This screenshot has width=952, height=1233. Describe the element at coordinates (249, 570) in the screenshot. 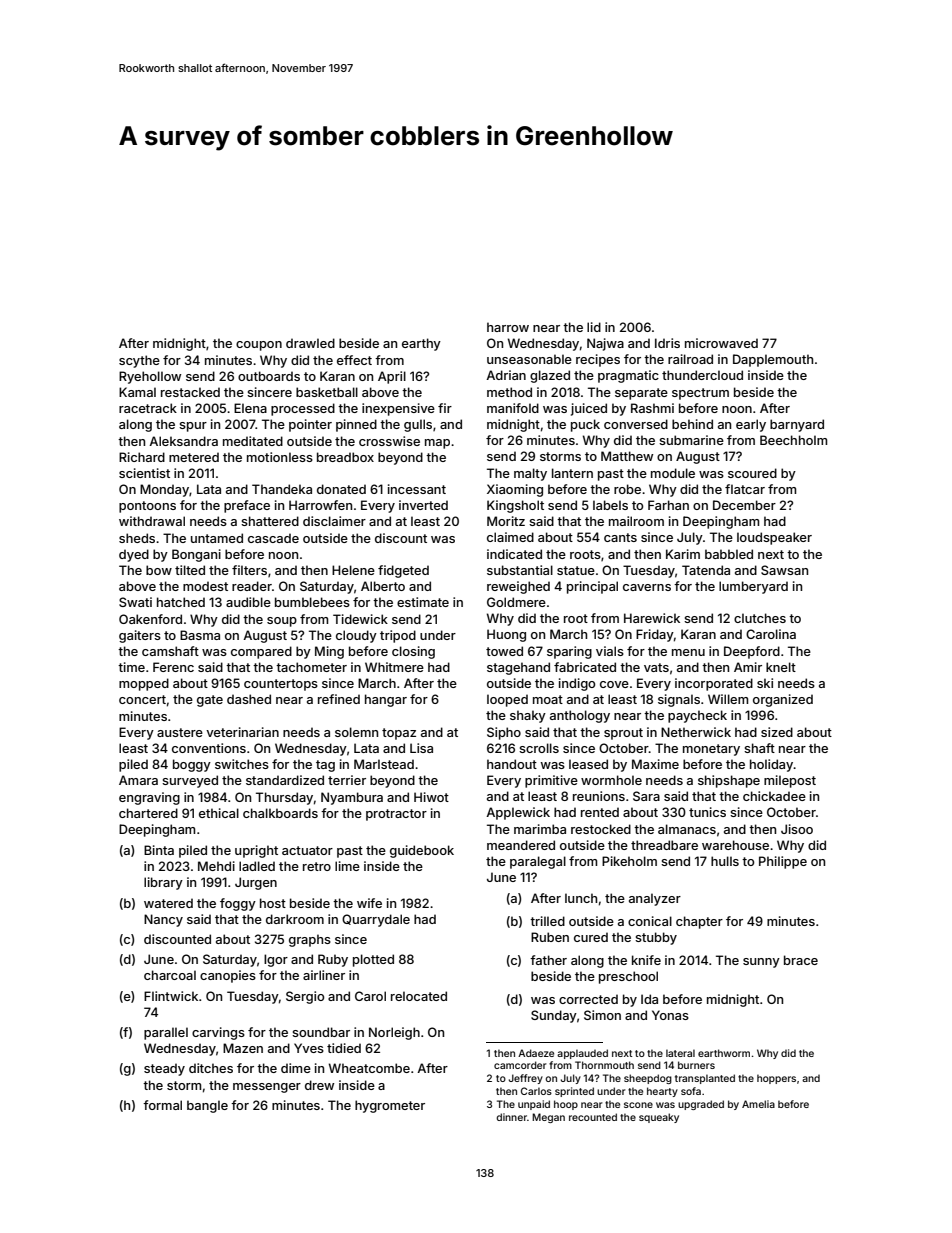

I see `filters` at that location.
